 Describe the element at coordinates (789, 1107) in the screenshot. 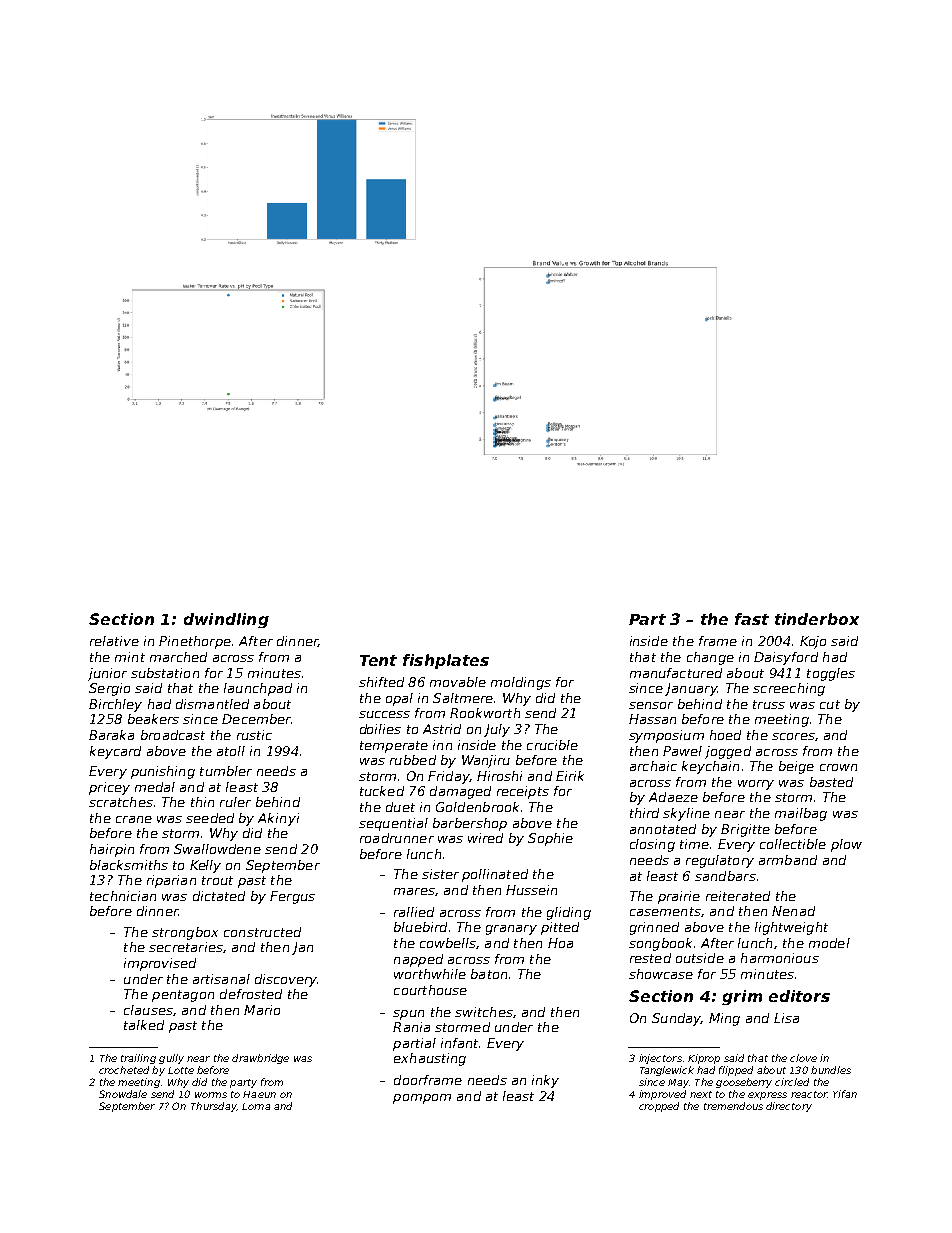

I see `directory` at that location.
